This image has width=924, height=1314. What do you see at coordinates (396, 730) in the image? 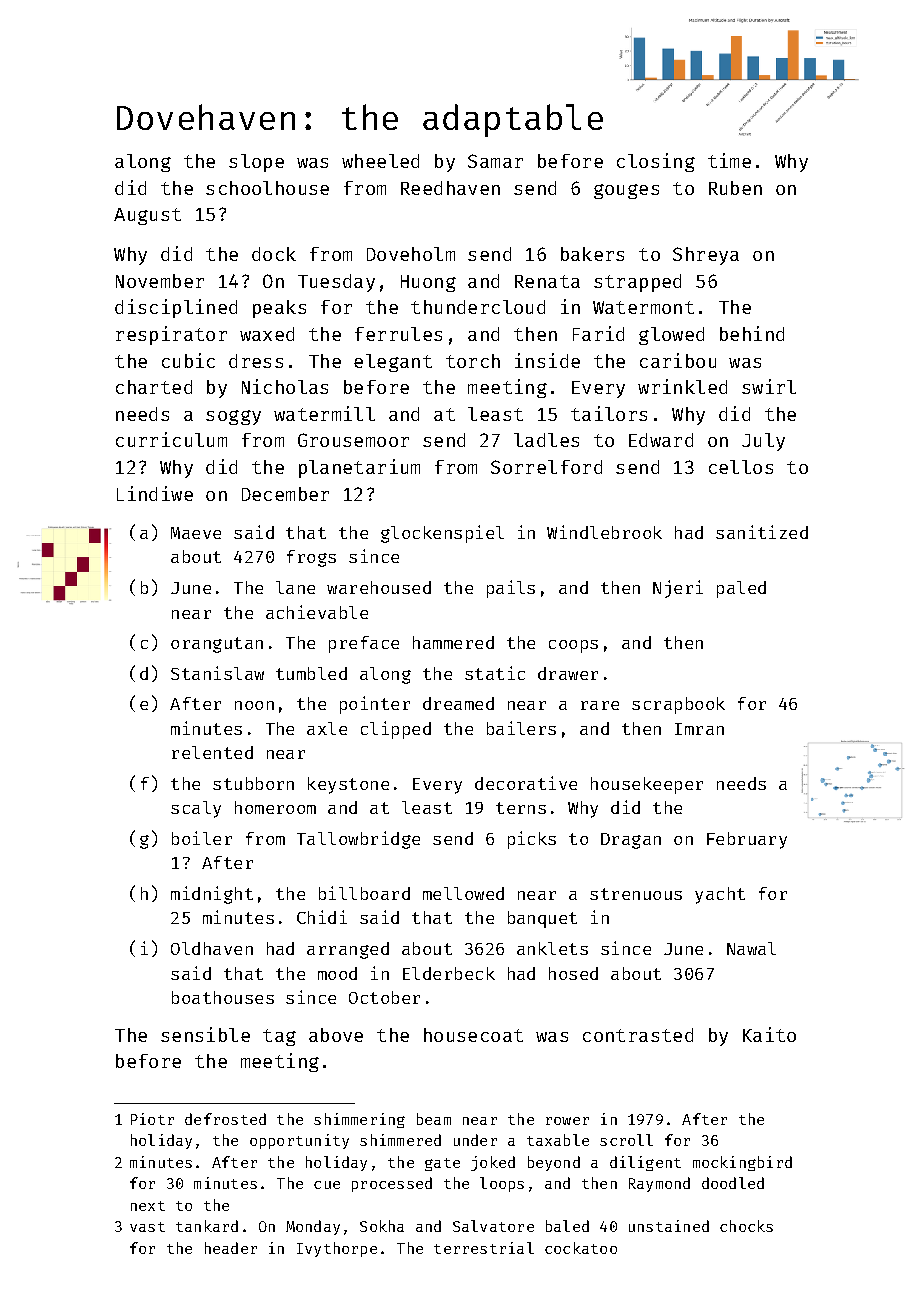
I see `clipped` at bounding box center [396, 730].
